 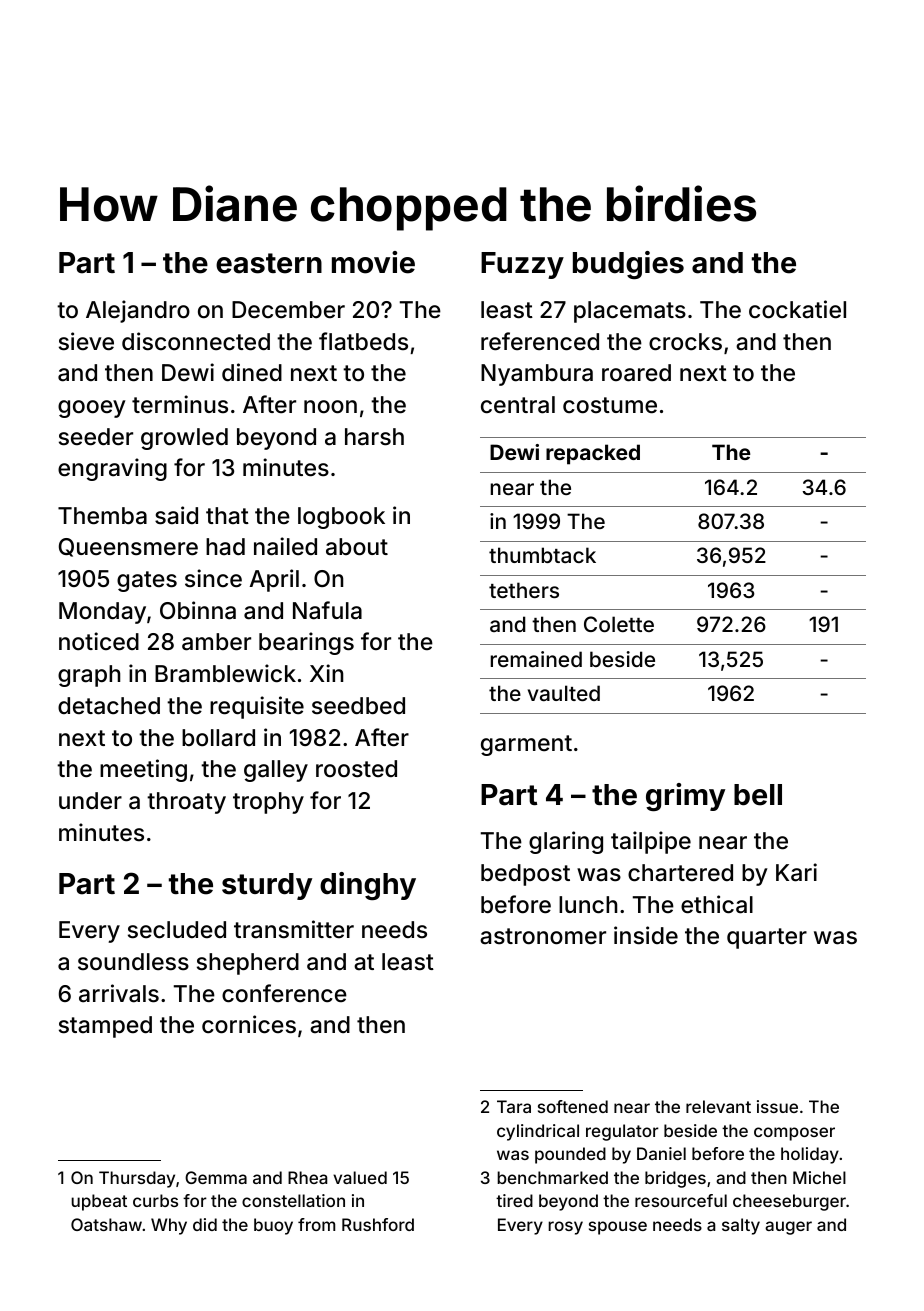 I want to click on movie, so click(x=373, y=262).
